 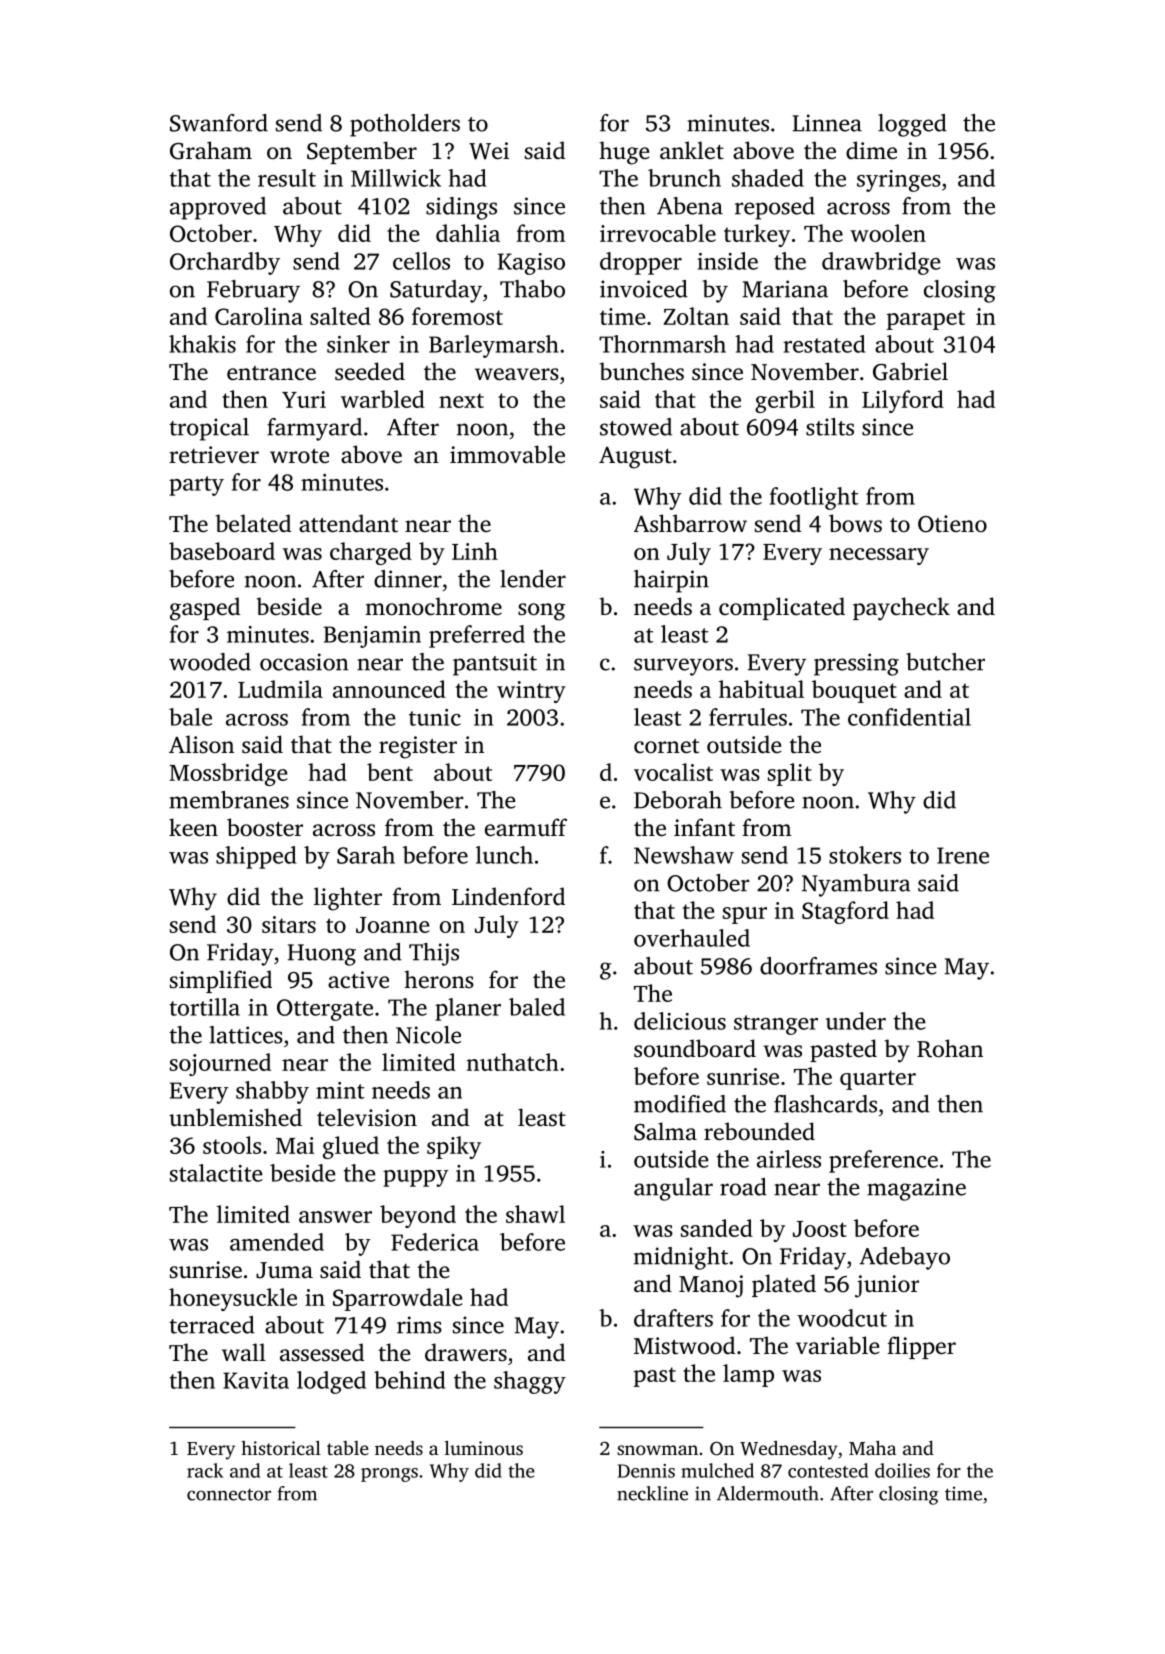 I want to click on Lilyford, so click(x=903, y=401).
